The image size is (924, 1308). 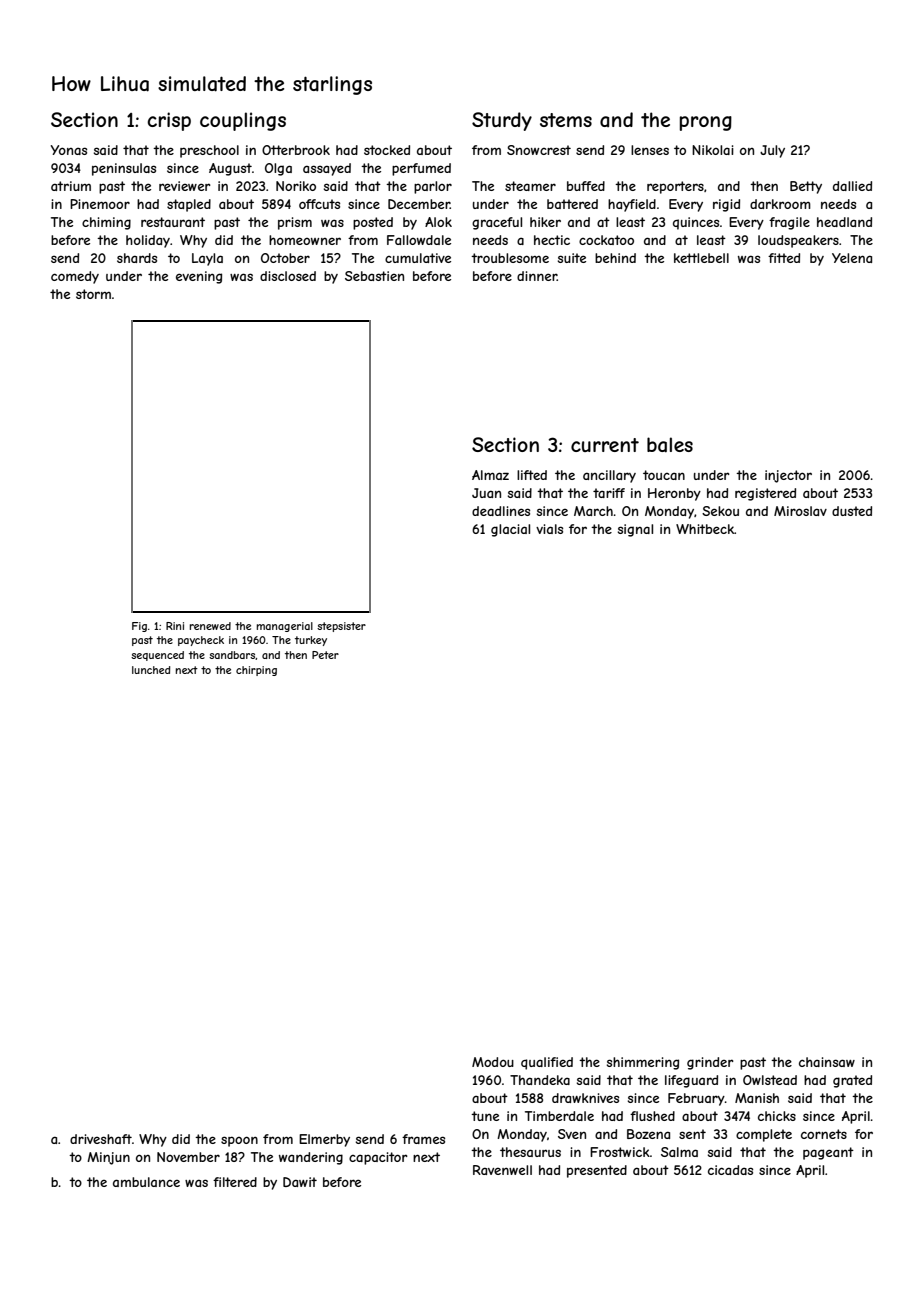 I want to click on lunched, so click(x=151, y=670).
